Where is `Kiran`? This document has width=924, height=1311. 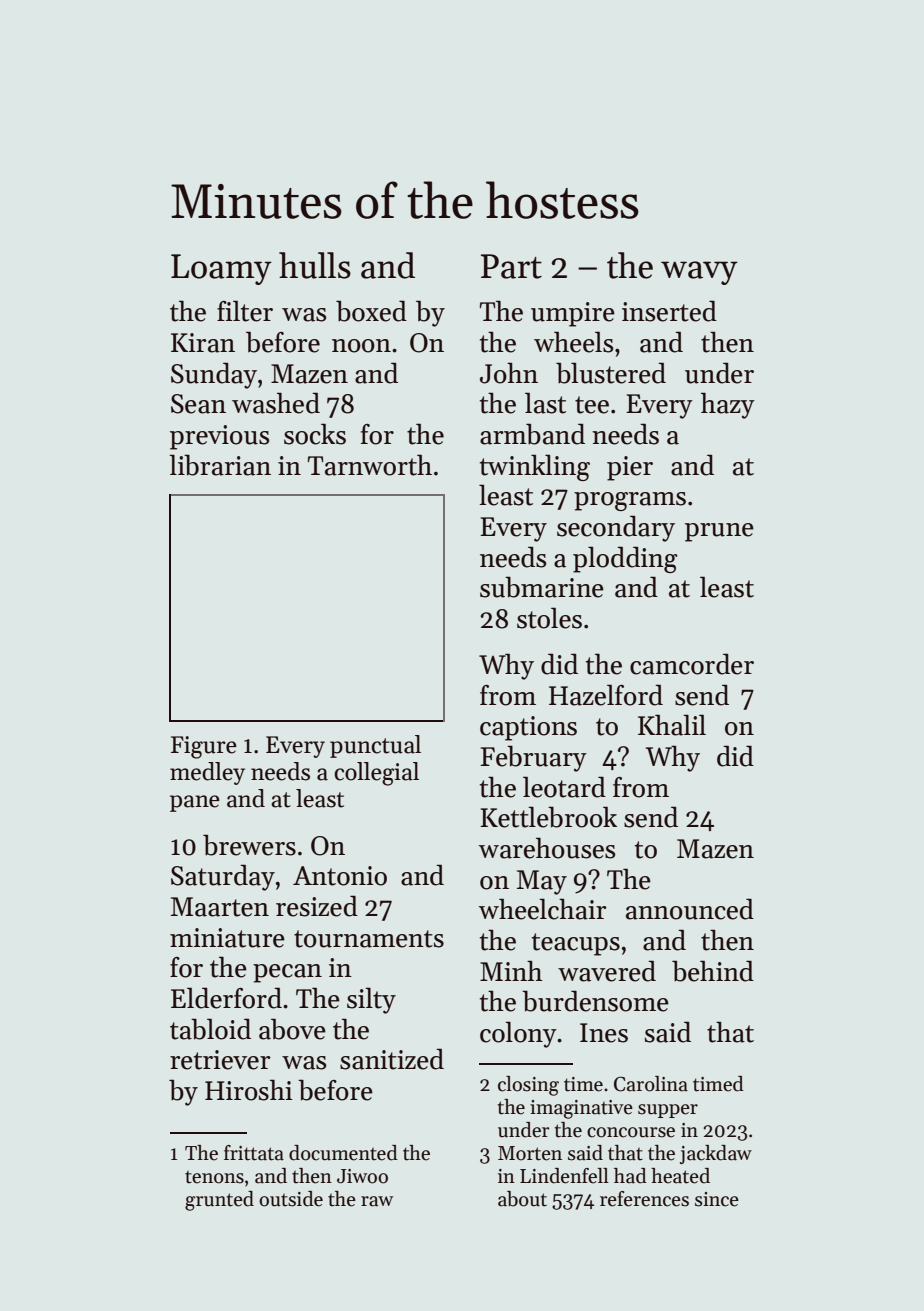
Kiran is located at coordinates (203, 343).
